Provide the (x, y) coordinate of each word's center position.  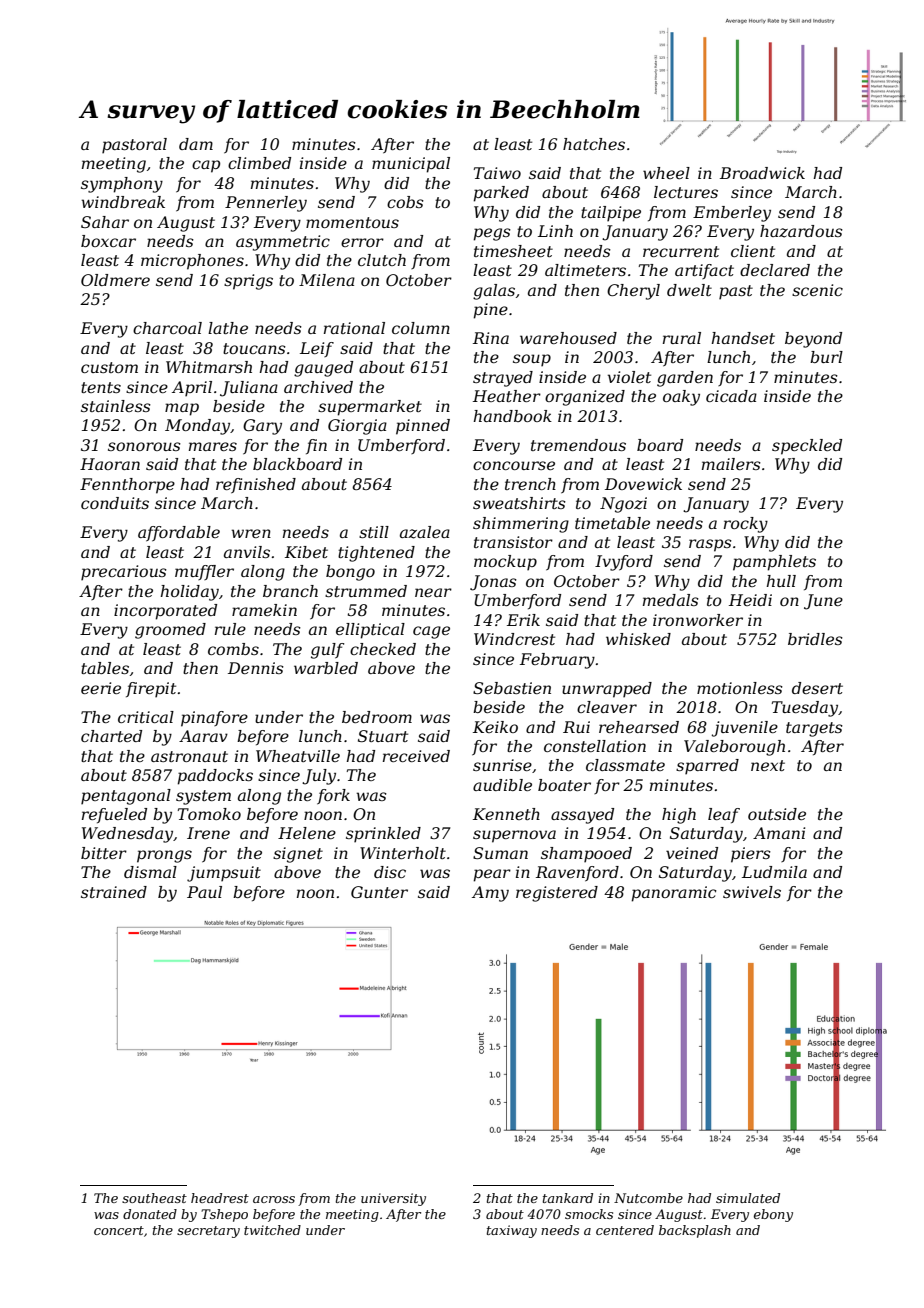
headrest (220, 1198)
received (416, 756)
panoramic (674, 894)
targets (814, 729)
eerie (101, 688)
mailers (731, 464)
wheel (666, 173)
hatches (594, 144)
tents (101, 387)
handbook (513, 416)
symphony (122, 185)
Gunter (379, 892)
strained (114, 892)
